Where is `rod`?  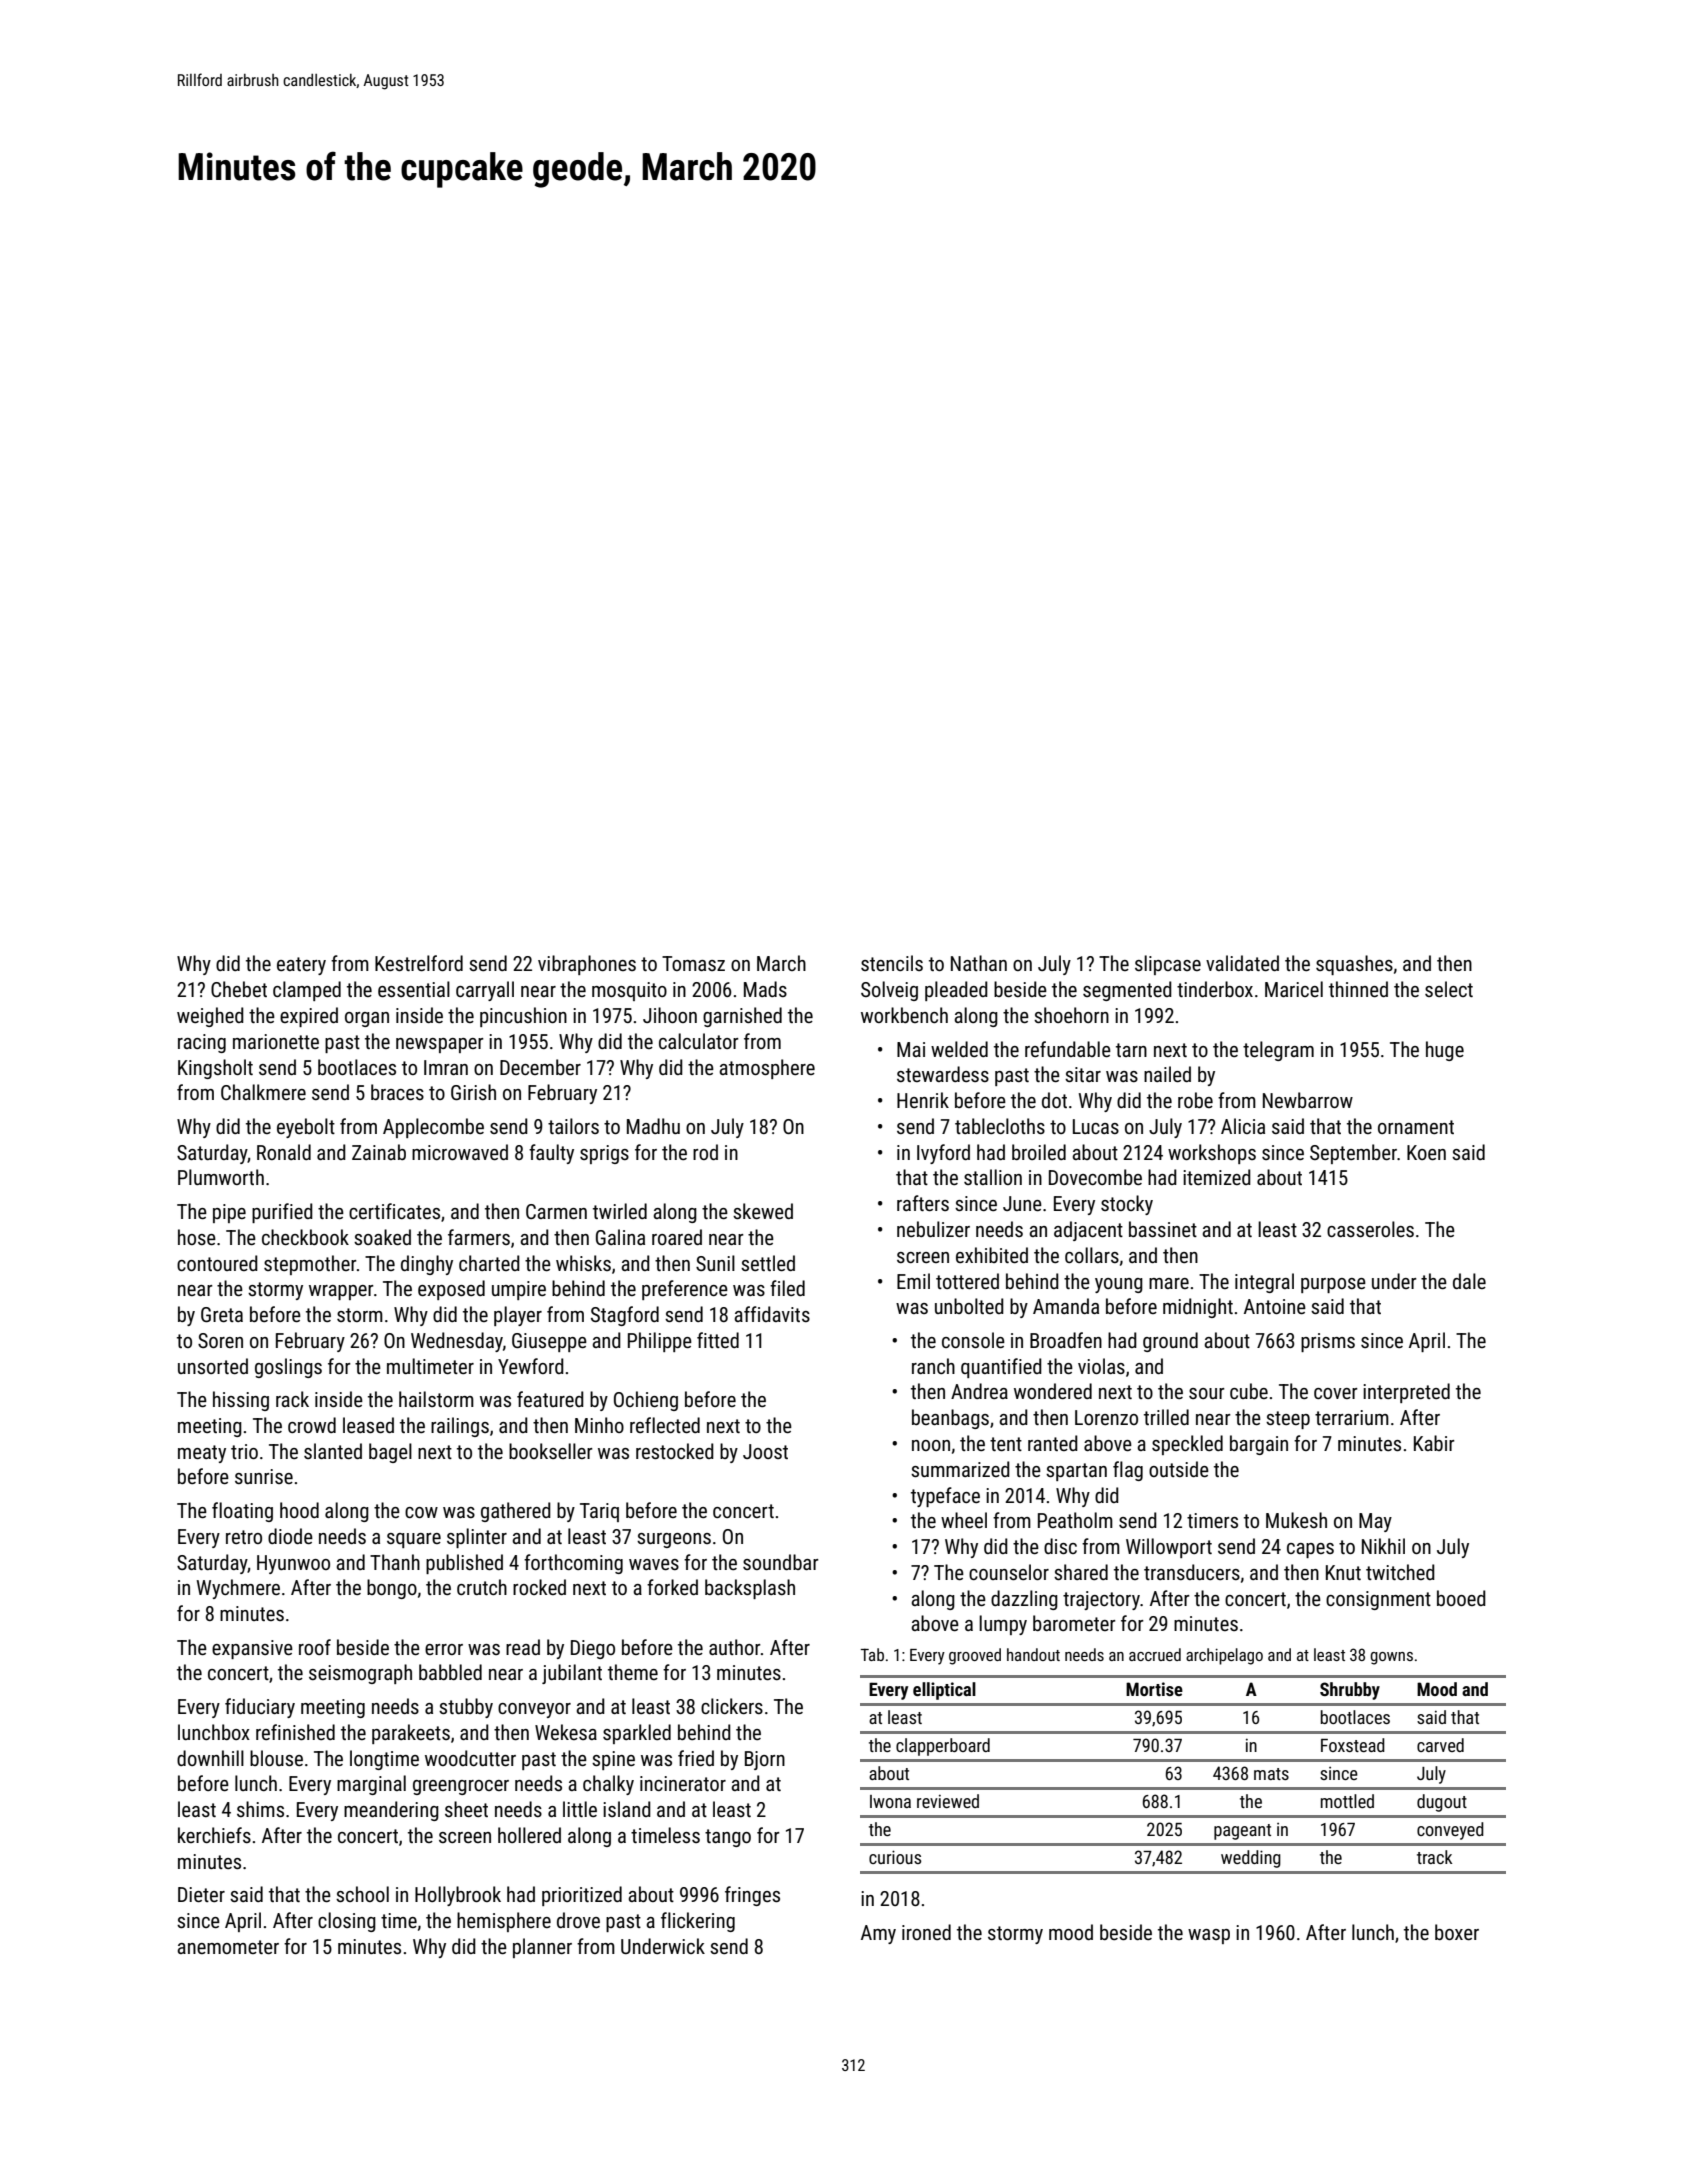
rod is located at coordinates (705, 1152).
